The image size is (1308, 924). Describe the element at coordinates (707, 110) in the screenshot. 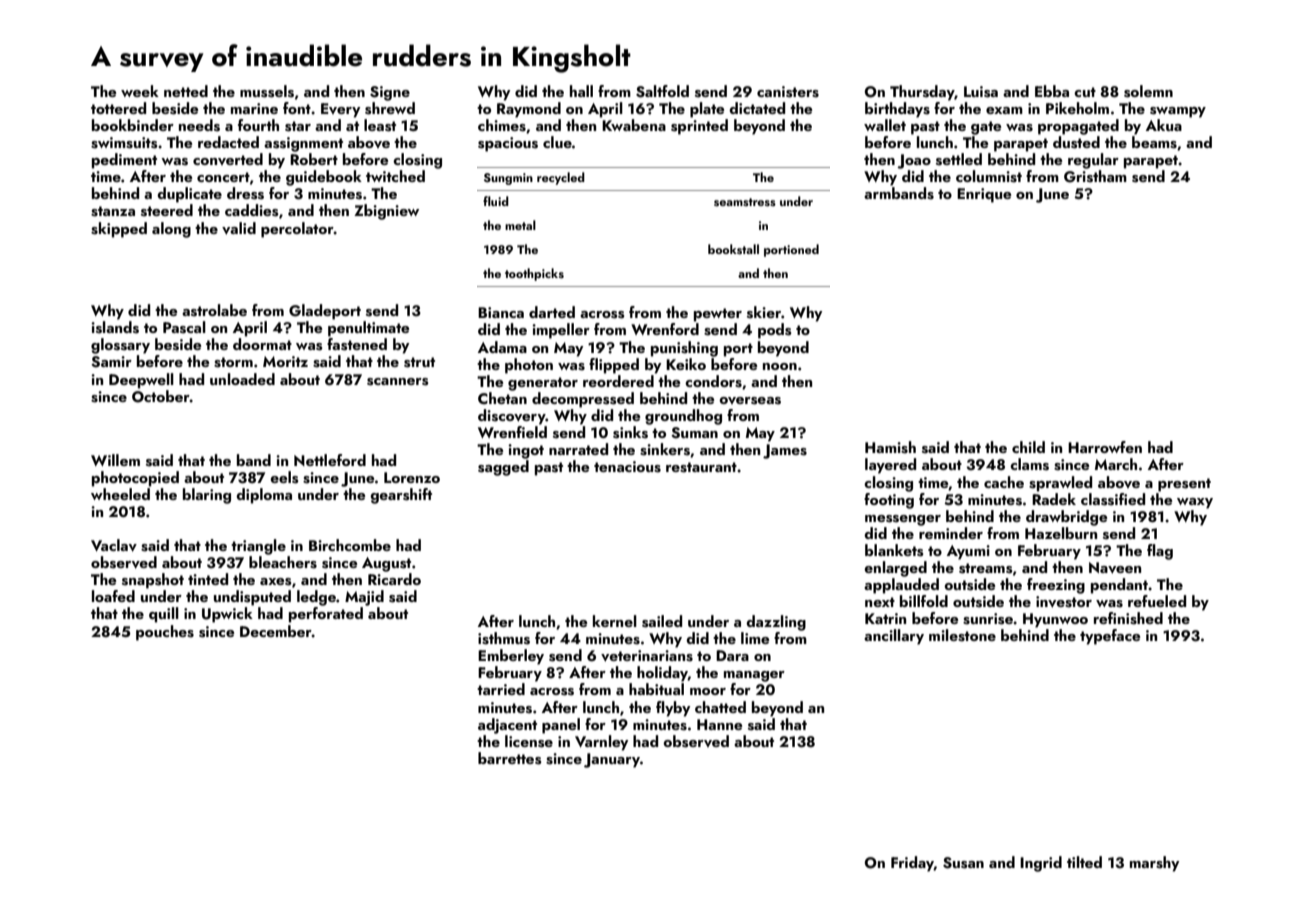

I see `plate` at that location.
